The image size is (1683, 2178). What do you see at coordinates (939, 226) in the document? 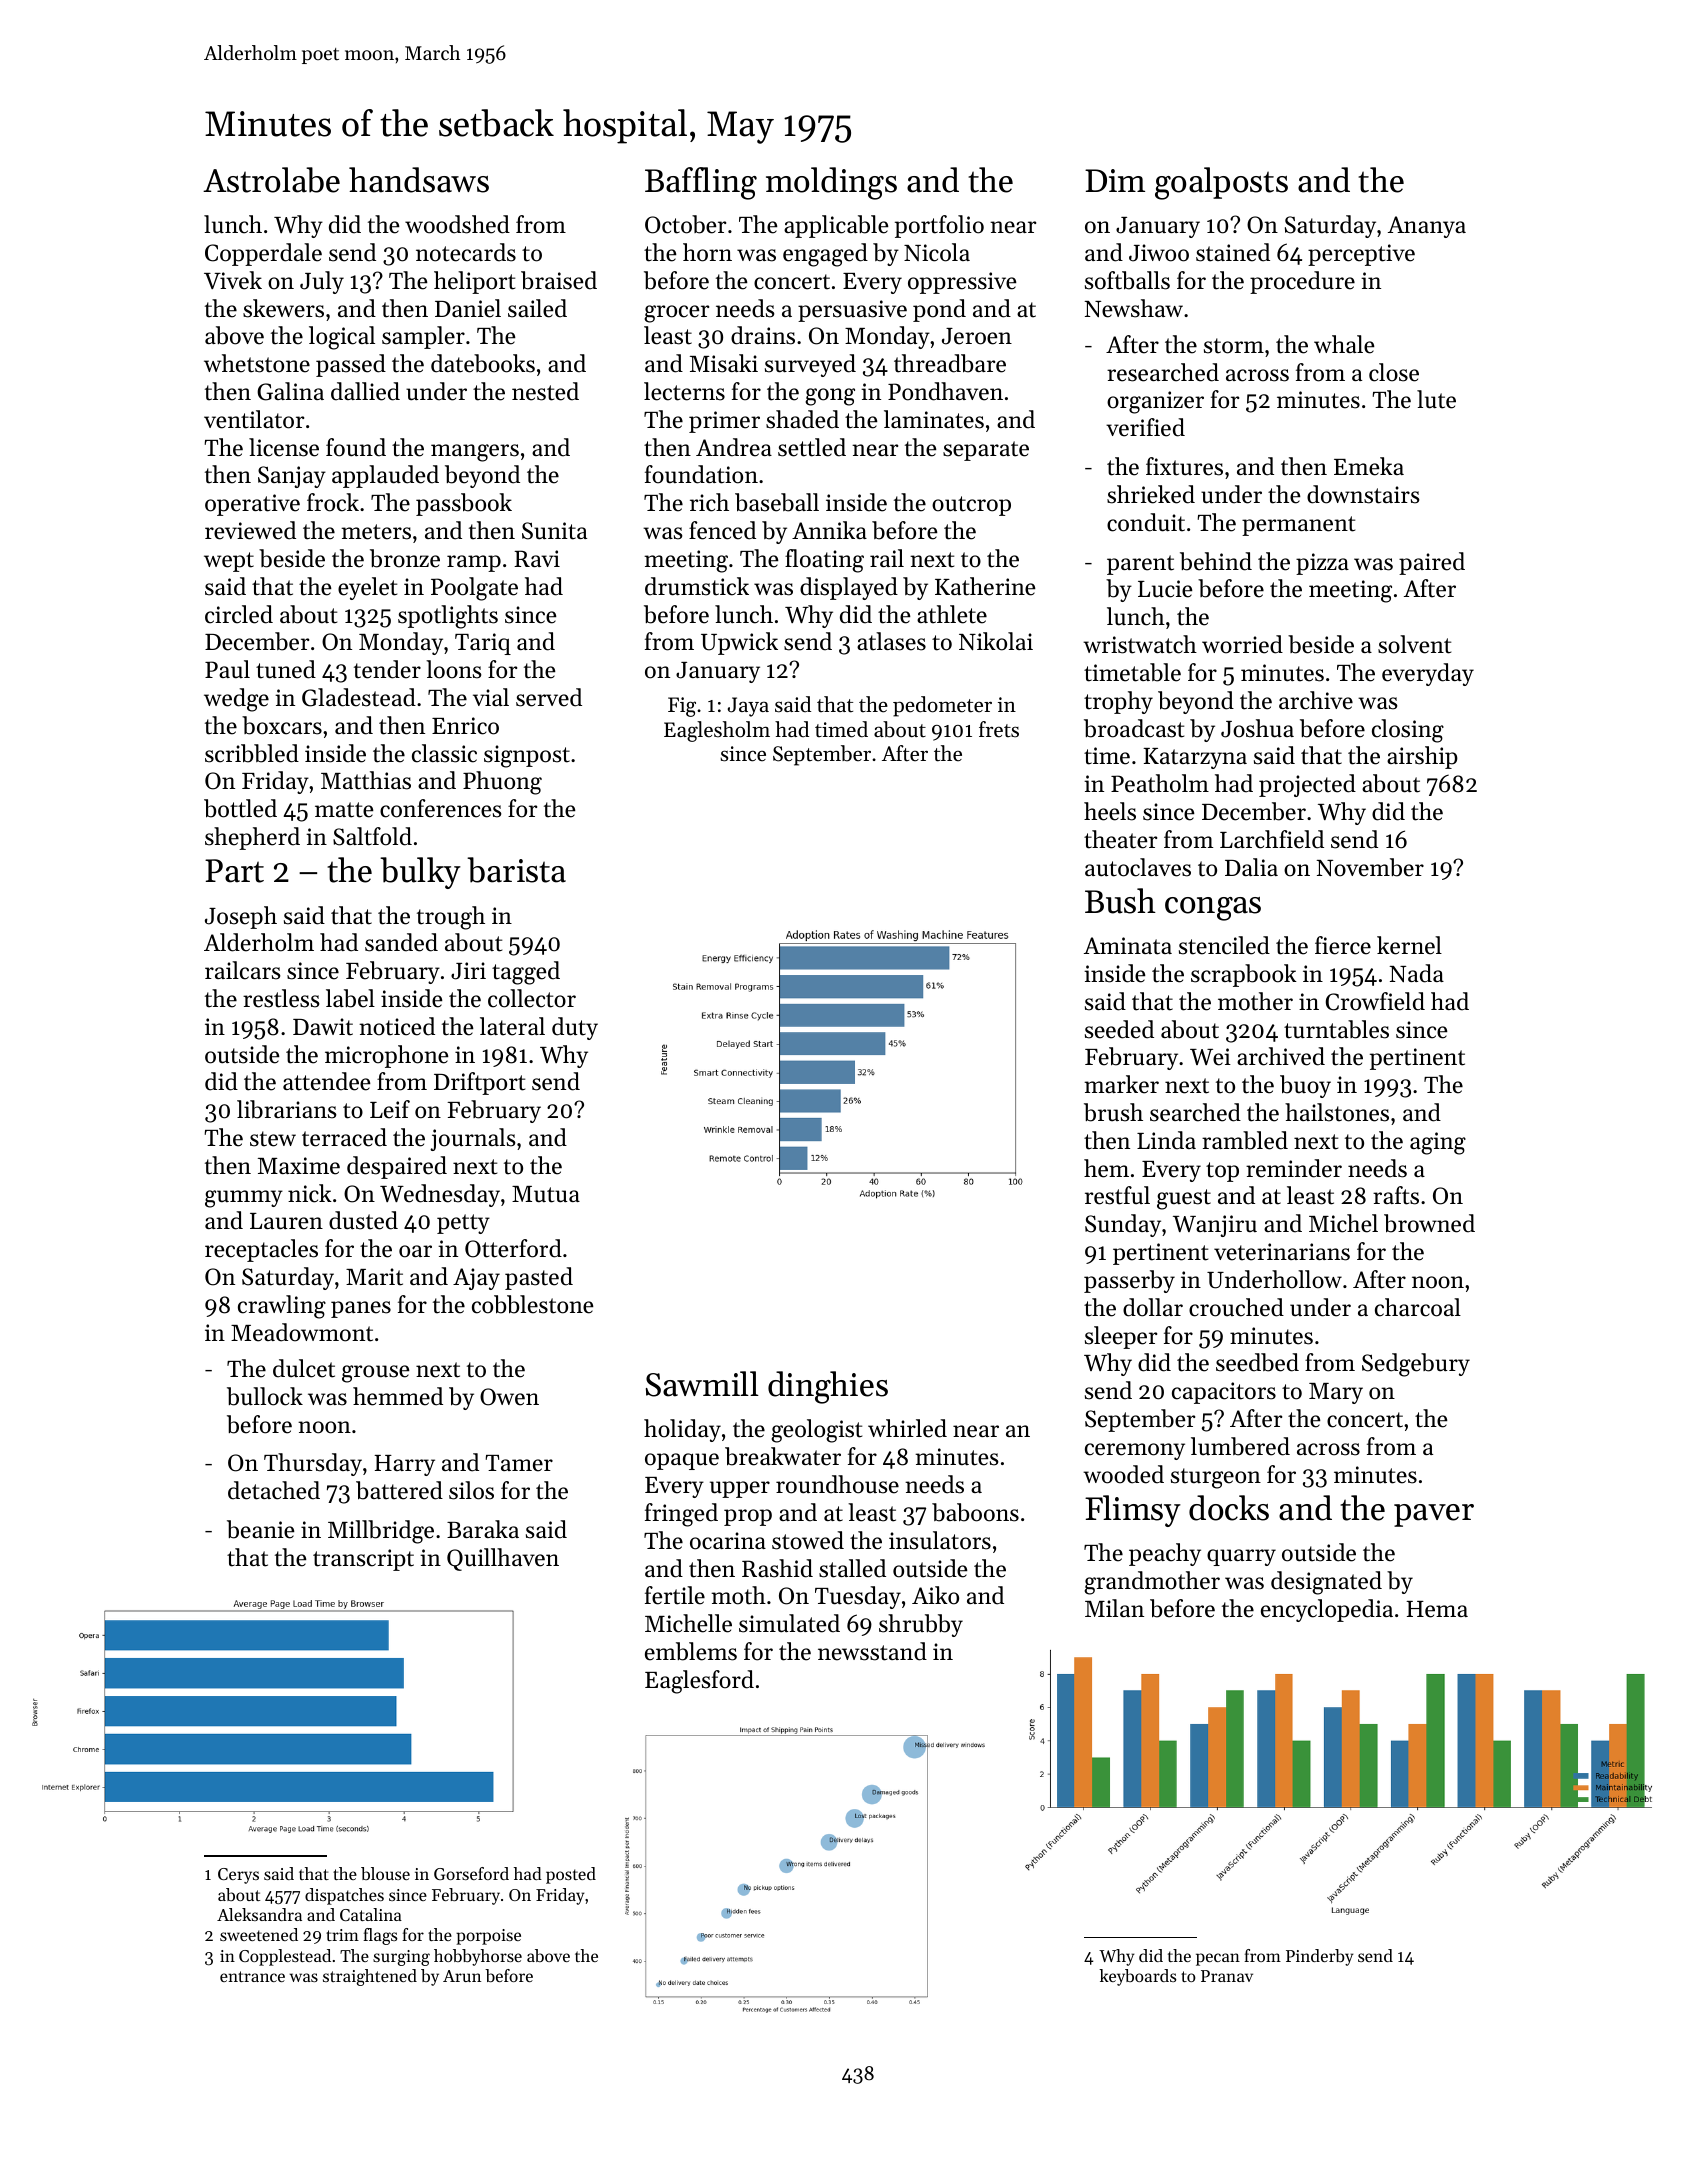
I see `portfolio` at bounding box center [939, 226].
